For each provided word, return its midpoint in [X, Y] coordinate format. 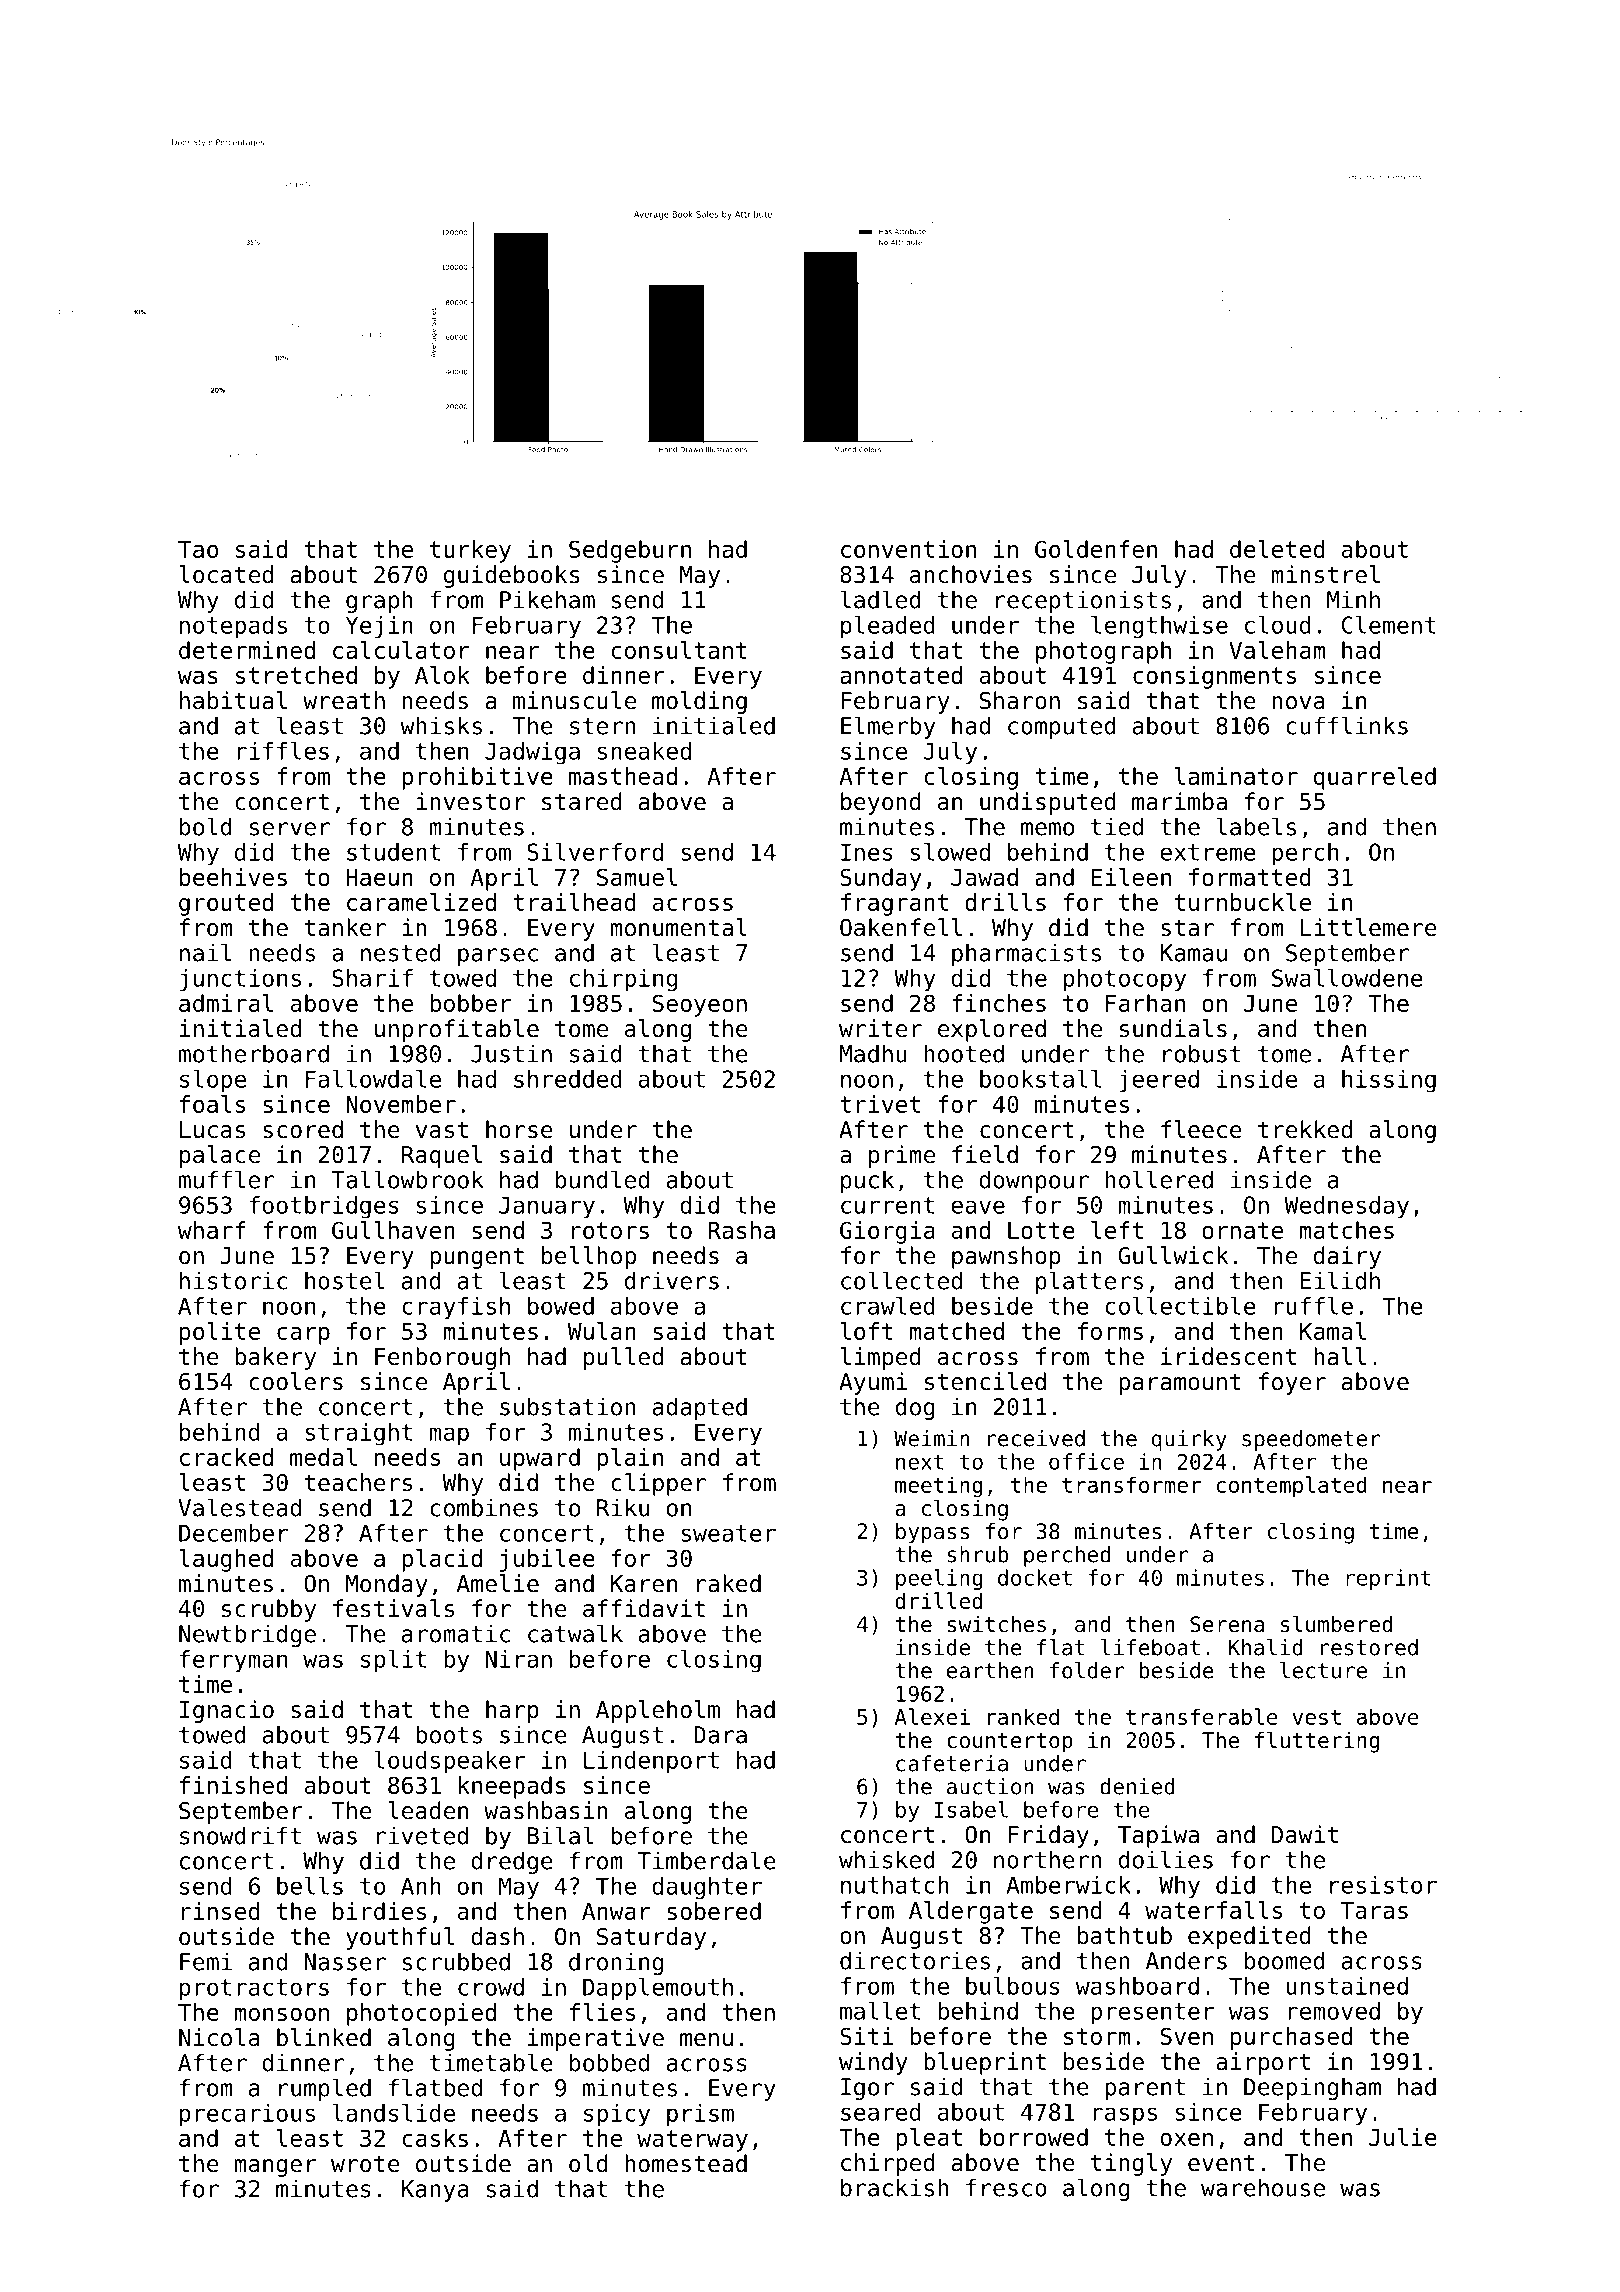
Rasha [741, 1230]
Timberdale [707, 1860]
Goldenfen [1096, 549]
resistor [1383, 1885]
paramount [1180, 1384]
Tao [198, 549]
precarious [247, 2115]
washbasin [546, 1810]
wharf [212, 1230]
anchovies [971, 574]
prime [902, 1156]
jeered [1159, 1081]
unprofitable [457, 1030]
